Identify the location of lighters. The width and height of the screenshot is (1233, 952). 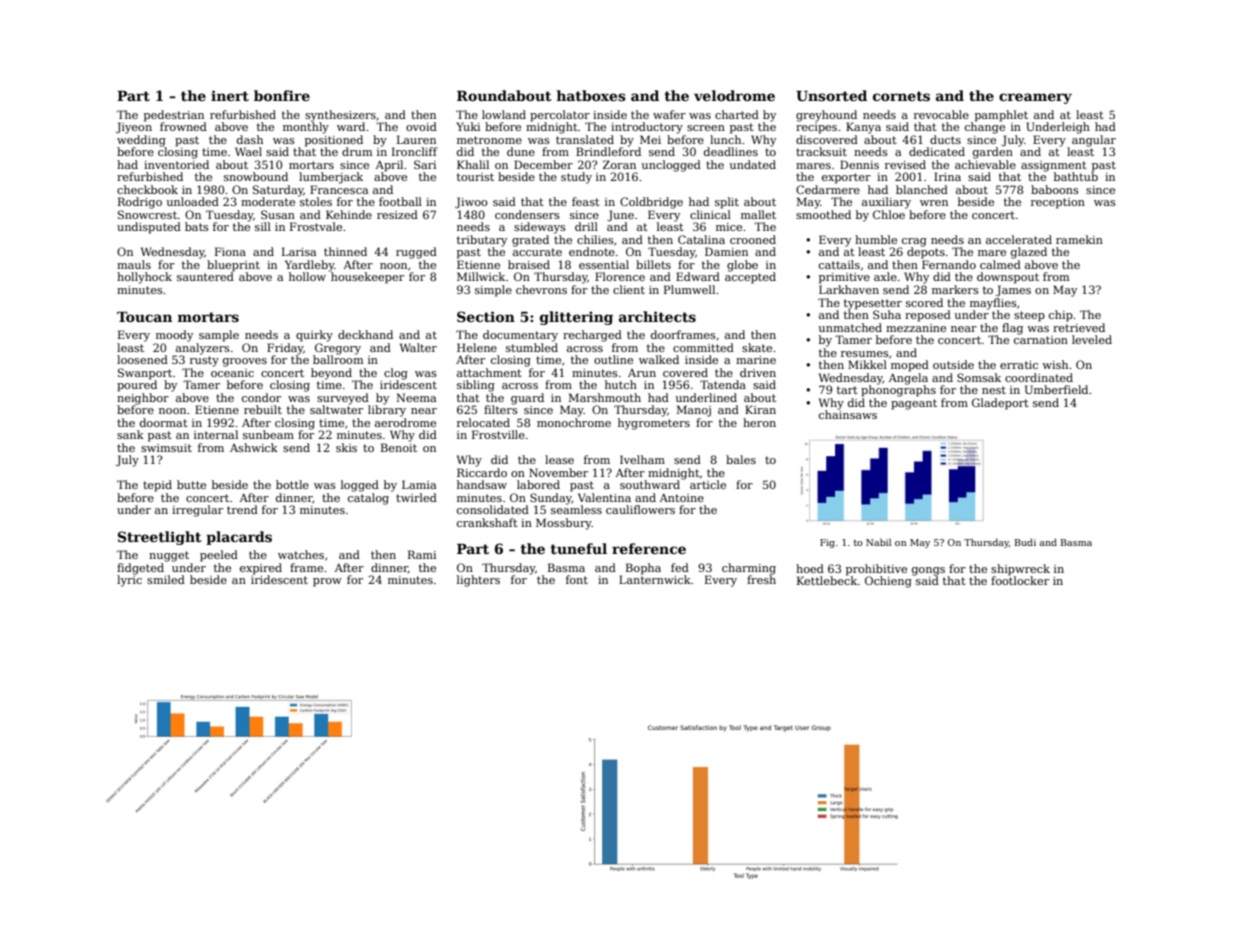
(478, 581).
